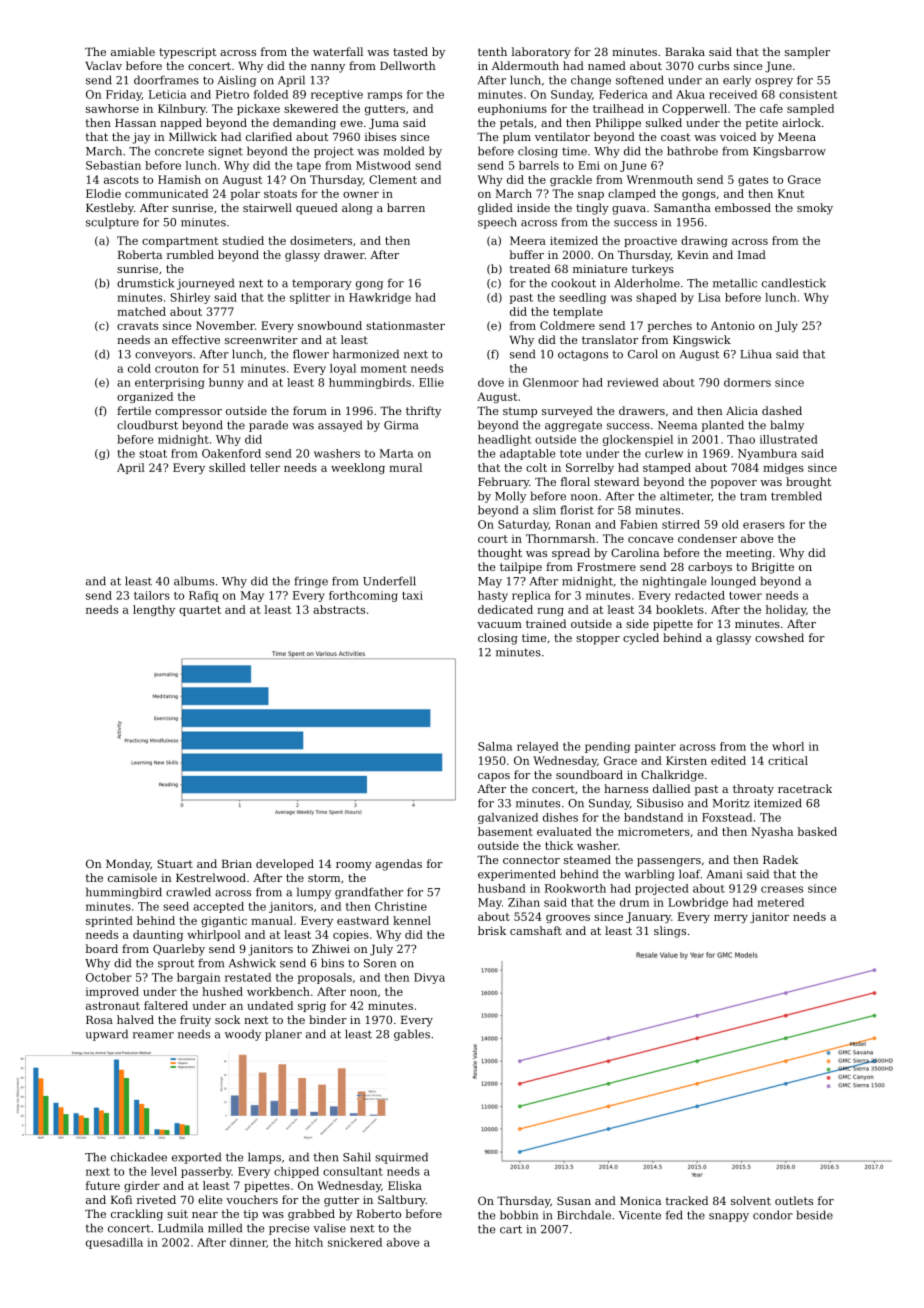 The image size is (924, 1308). Describe the element at coordinates (200, 611) in the image. I see `quartet` at that location.
